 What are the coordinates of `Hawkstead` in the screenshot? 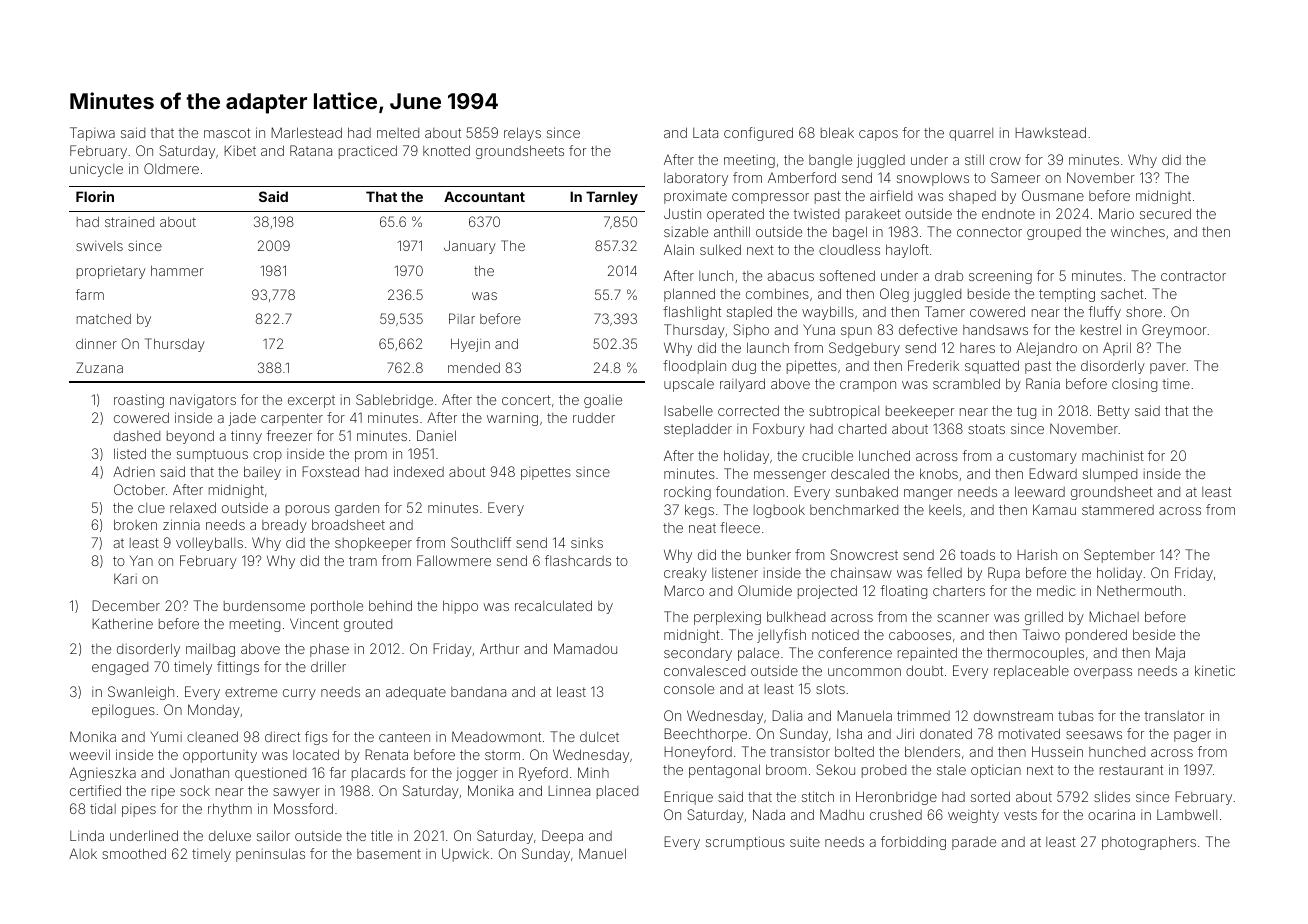 It's located at (1050, 132).
